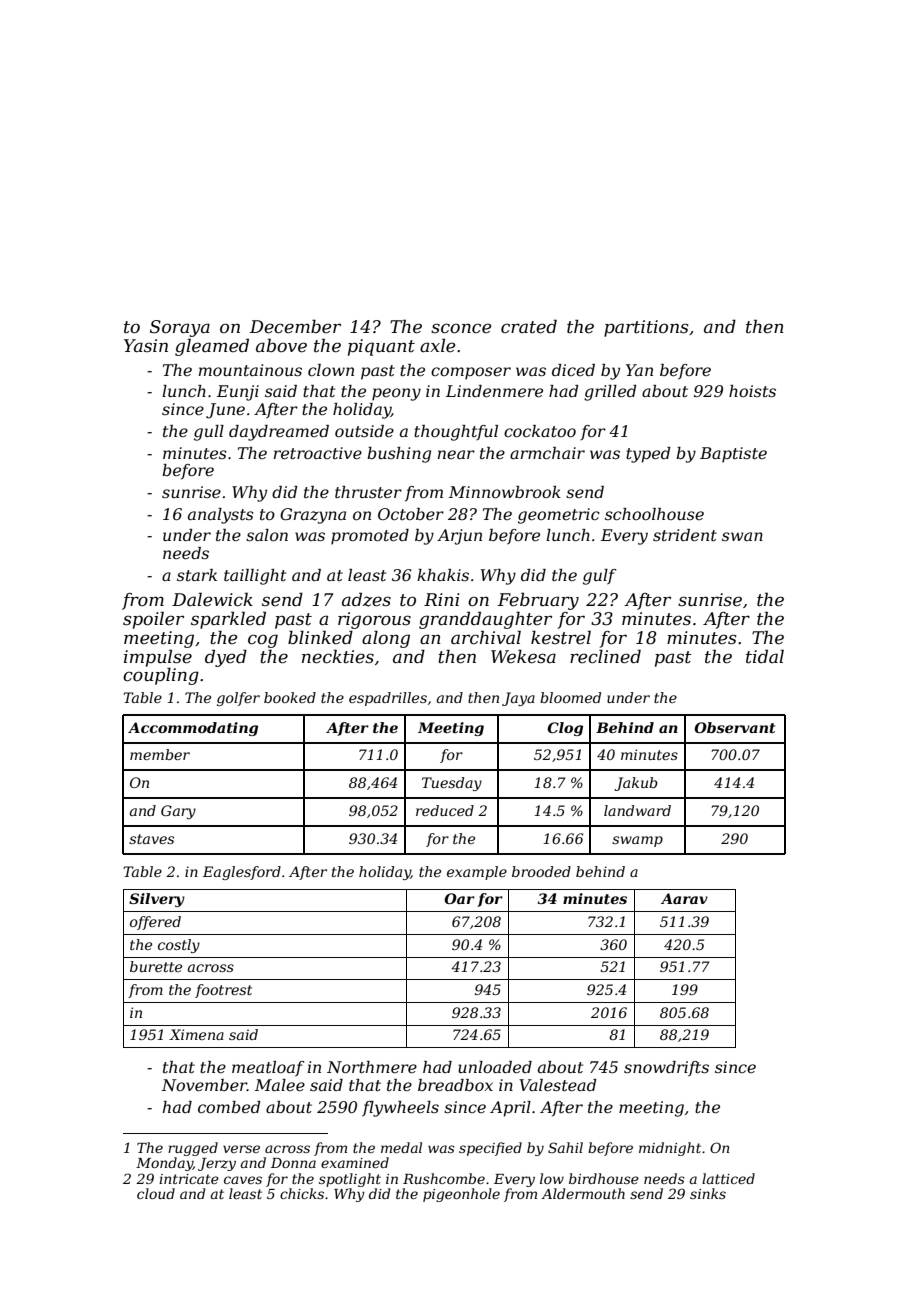 This document has width=908, height=1316. I want to click on Wekesa, so click(523, 657).
